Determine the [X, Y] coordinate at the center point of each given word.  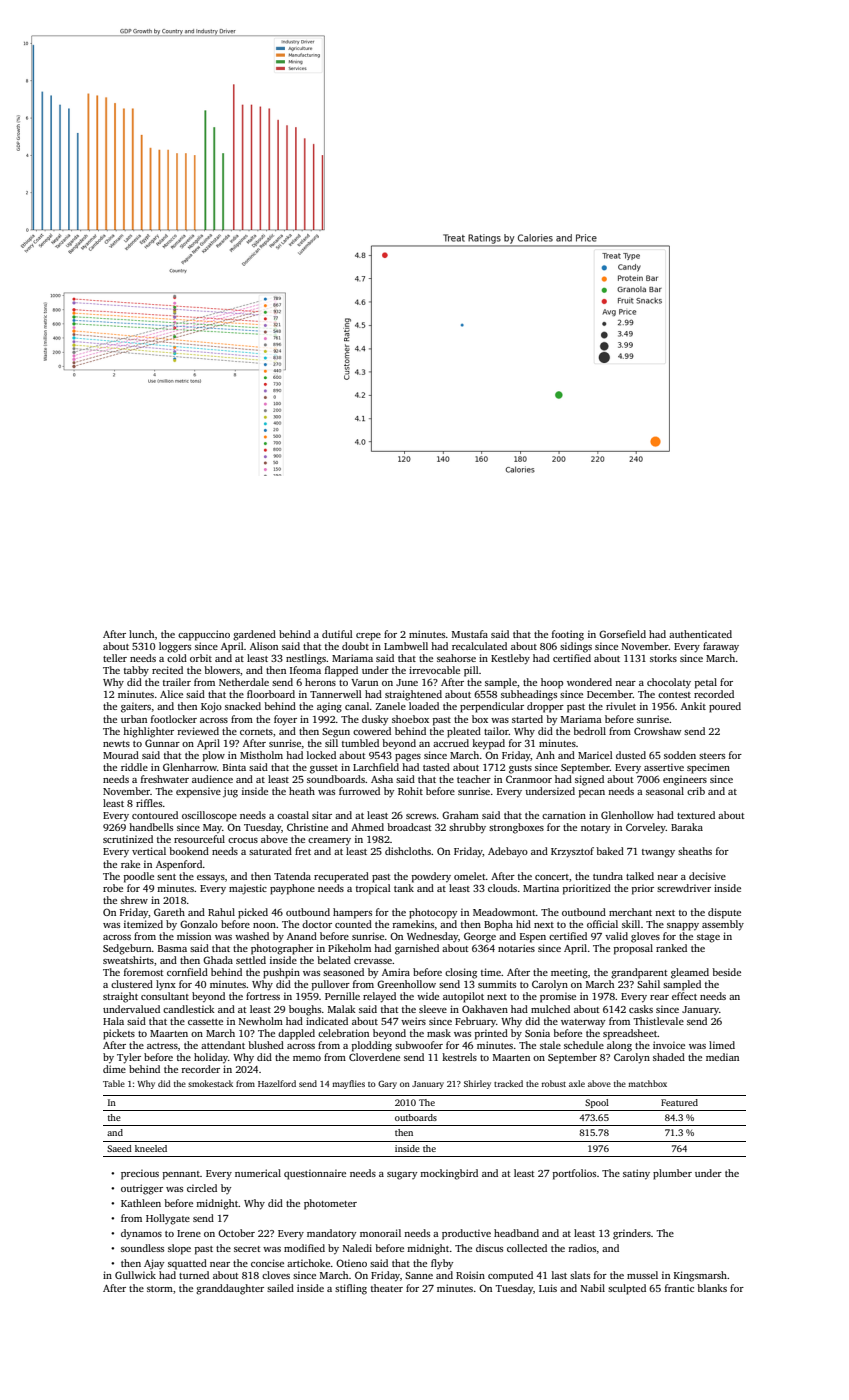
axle [577, 1083]
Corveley [646, 828]
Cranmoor [529, 779]
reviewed [198, 731]
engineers [685, 781]
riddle [134, 767]
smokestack [210, 1083]
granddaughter [230, 1289]
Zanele [390, 706]
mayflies [348, 1084]
